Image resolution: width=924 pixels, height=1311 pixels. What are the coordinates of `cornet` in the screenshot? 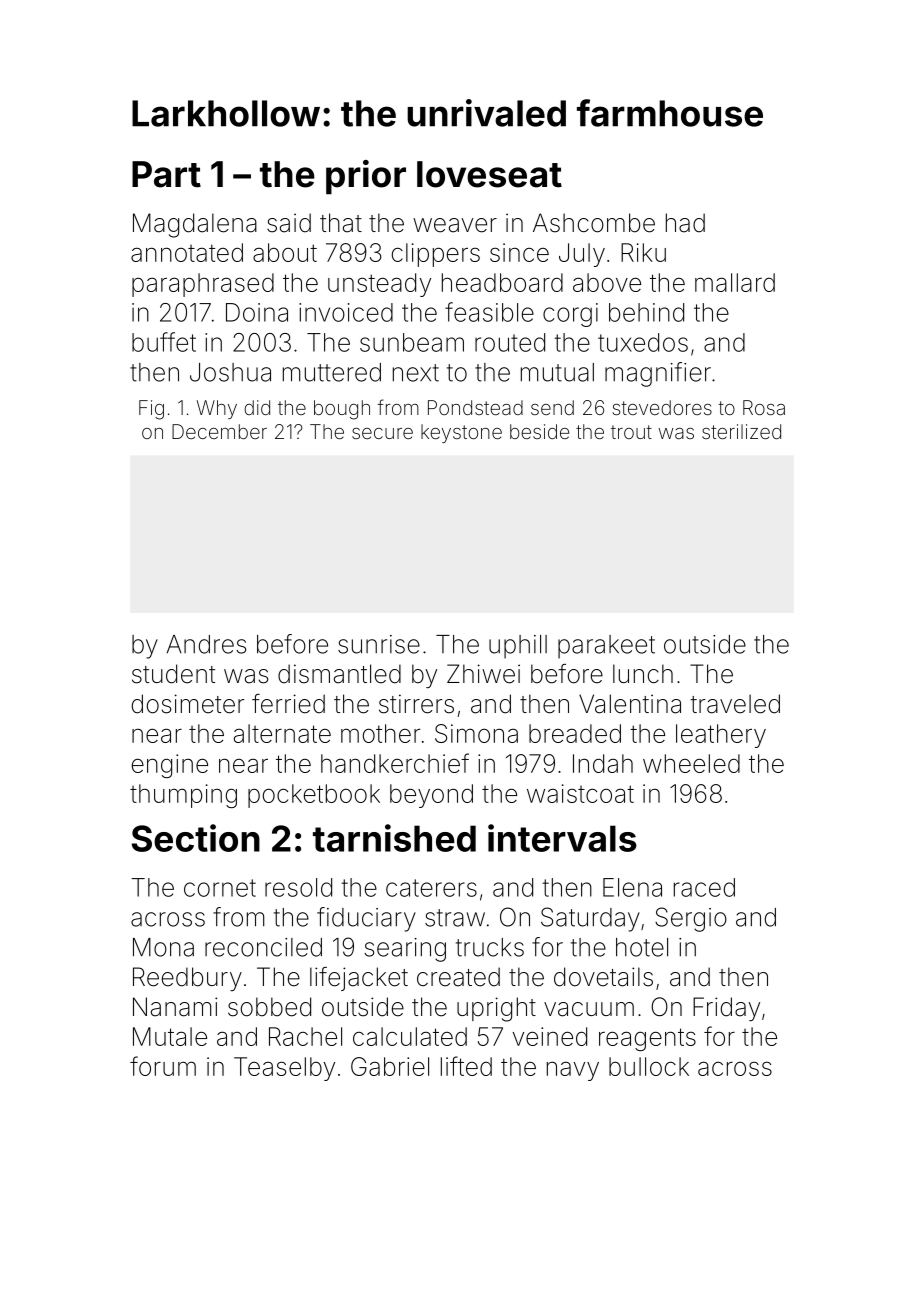 It's located at (220, 888).
